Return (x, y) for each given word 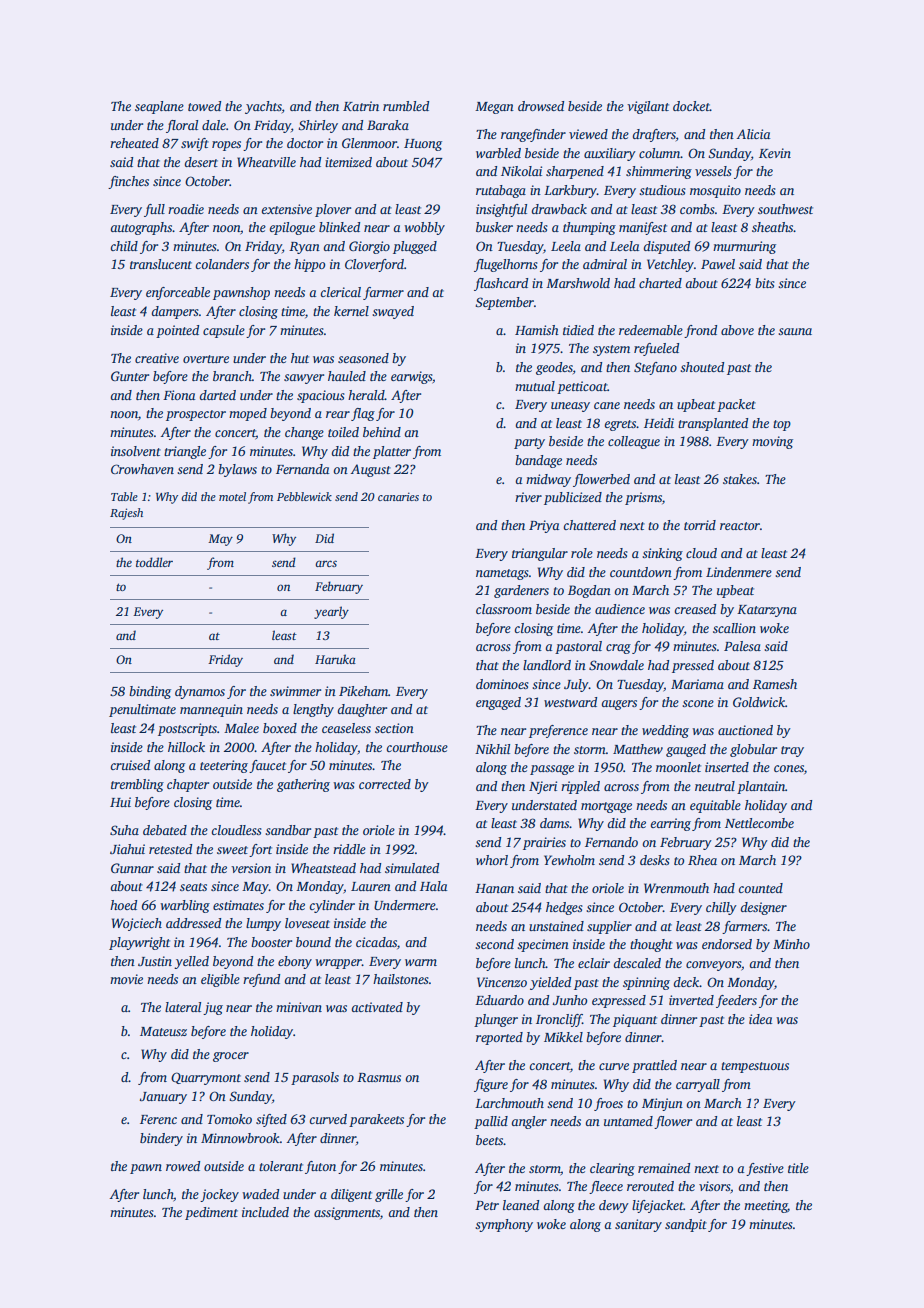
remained (664, 1168)
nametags (502, 574)
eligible (220, 980)
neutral (715, 786)
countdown (641, 572)
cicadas (376, 942)
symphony (504, 1225)
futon (320, 1167)
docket (691, 106)
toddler (154, 562)
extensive (287, 209)
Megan (494, 108)
